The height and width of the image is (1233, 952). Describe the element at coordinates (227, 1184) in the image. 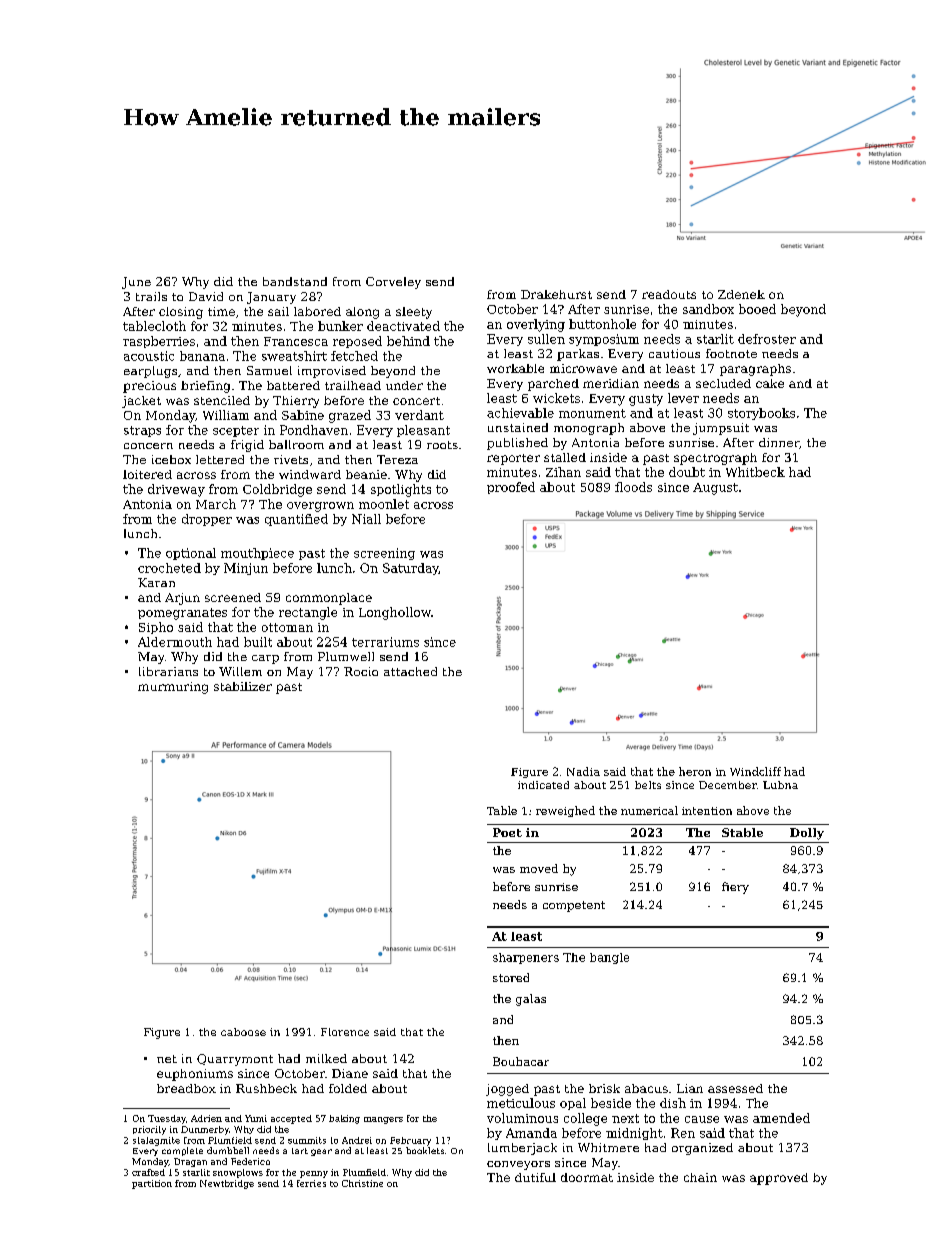

I see `Newtbridge` at that location.
